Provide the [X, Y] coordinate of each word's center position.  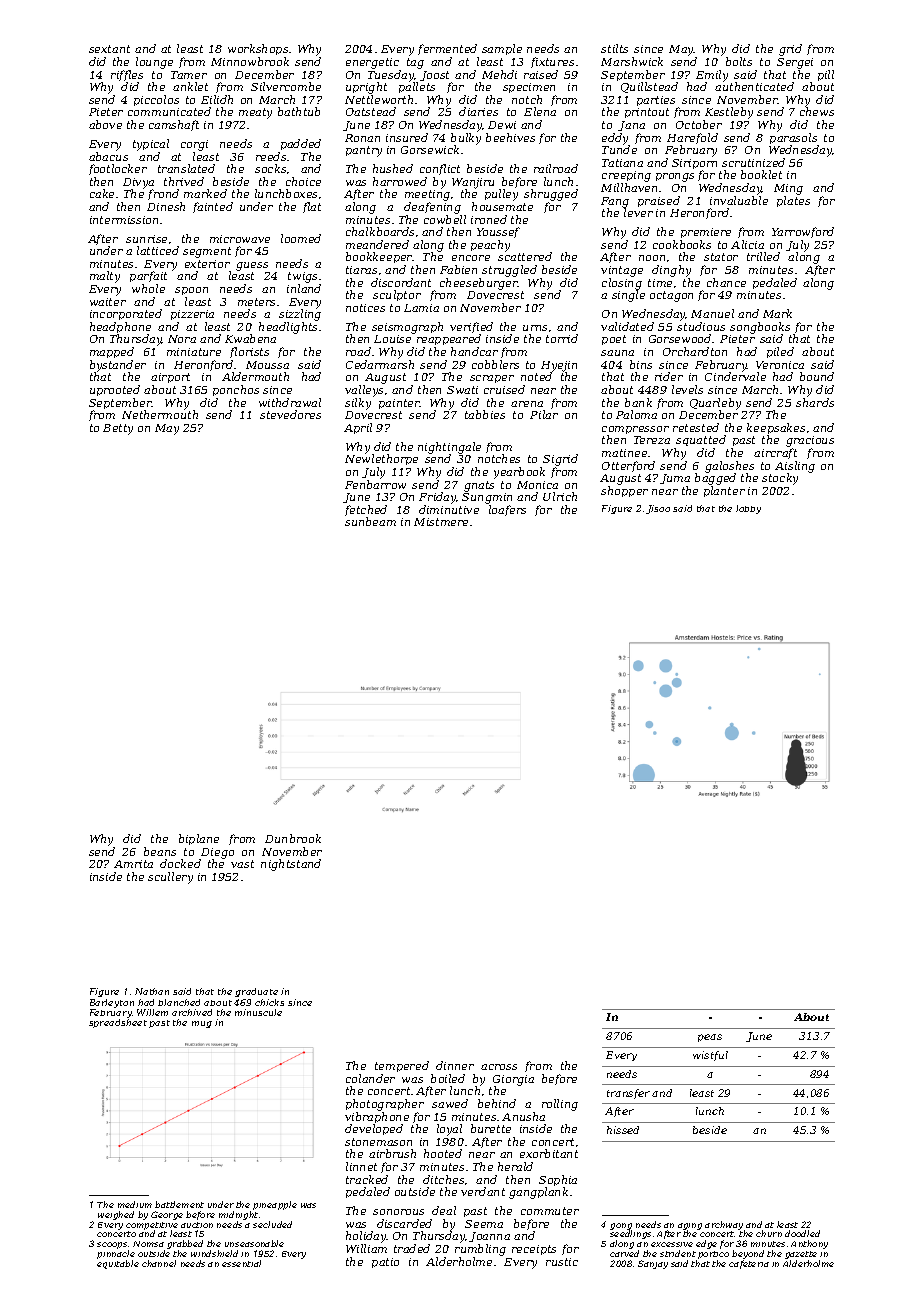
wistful [710, 1056]
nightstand [291, 865]
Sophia [558, 1180]
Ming [788, 189]
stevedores [290, 414]
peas [710, 1038]
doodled [802, 1233]
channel [159, 1263]
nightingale [449, 448]
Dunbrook [293, 838]
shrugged [551, 195]
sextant [109, 49]
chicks [269, 1002]
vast [242, 864]
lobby [748, 509]
